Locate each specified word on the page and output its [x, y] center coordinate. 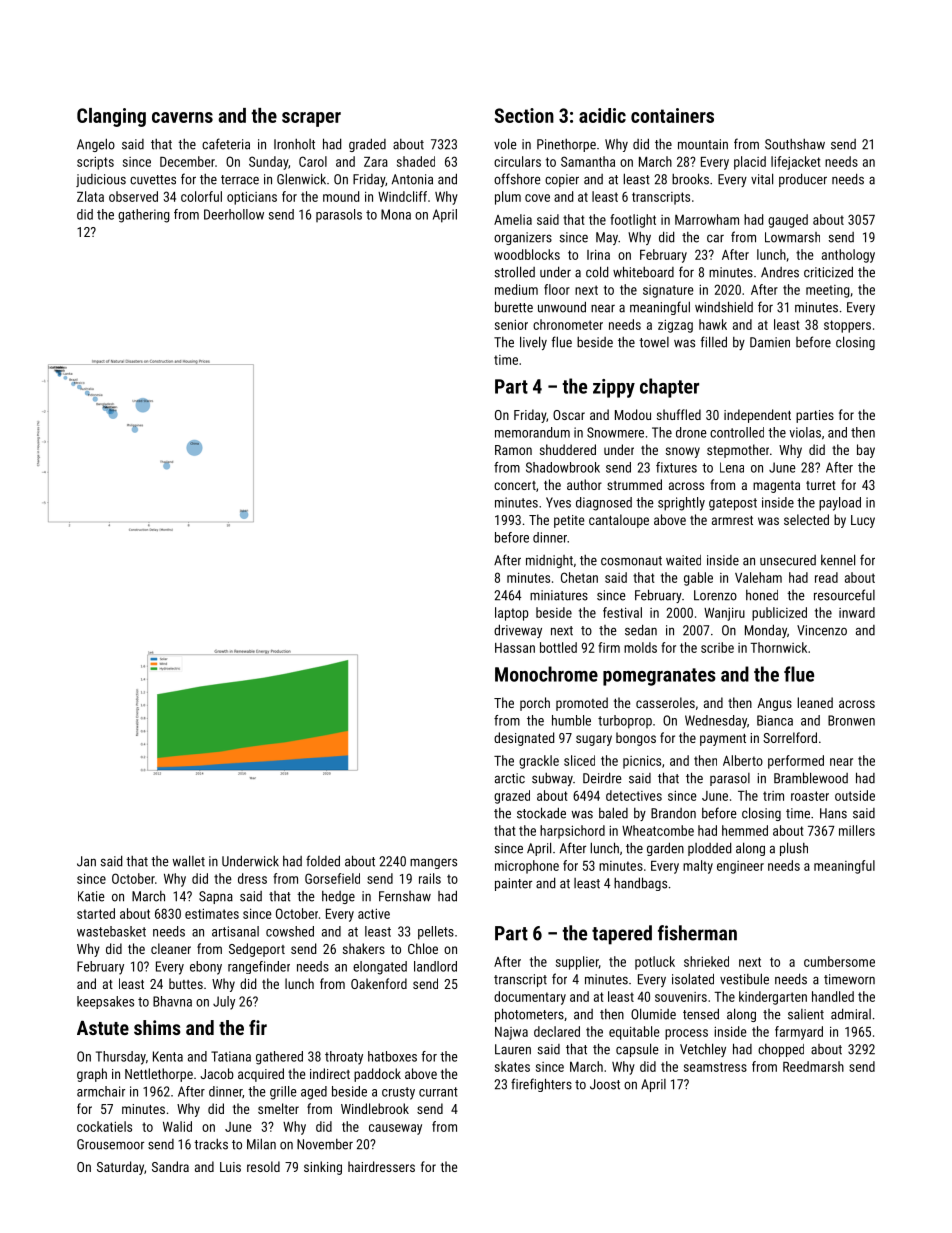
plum [508, 198]
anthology [848, 256]
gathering [144, 216]
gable [698, 579]
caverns [182, 117]
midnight [549, 561]
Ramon [513, 450]
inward [857, 612]
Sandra [170, 1166]
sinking [323, 1168]
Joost [605, 1084]
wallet [188, 861]
